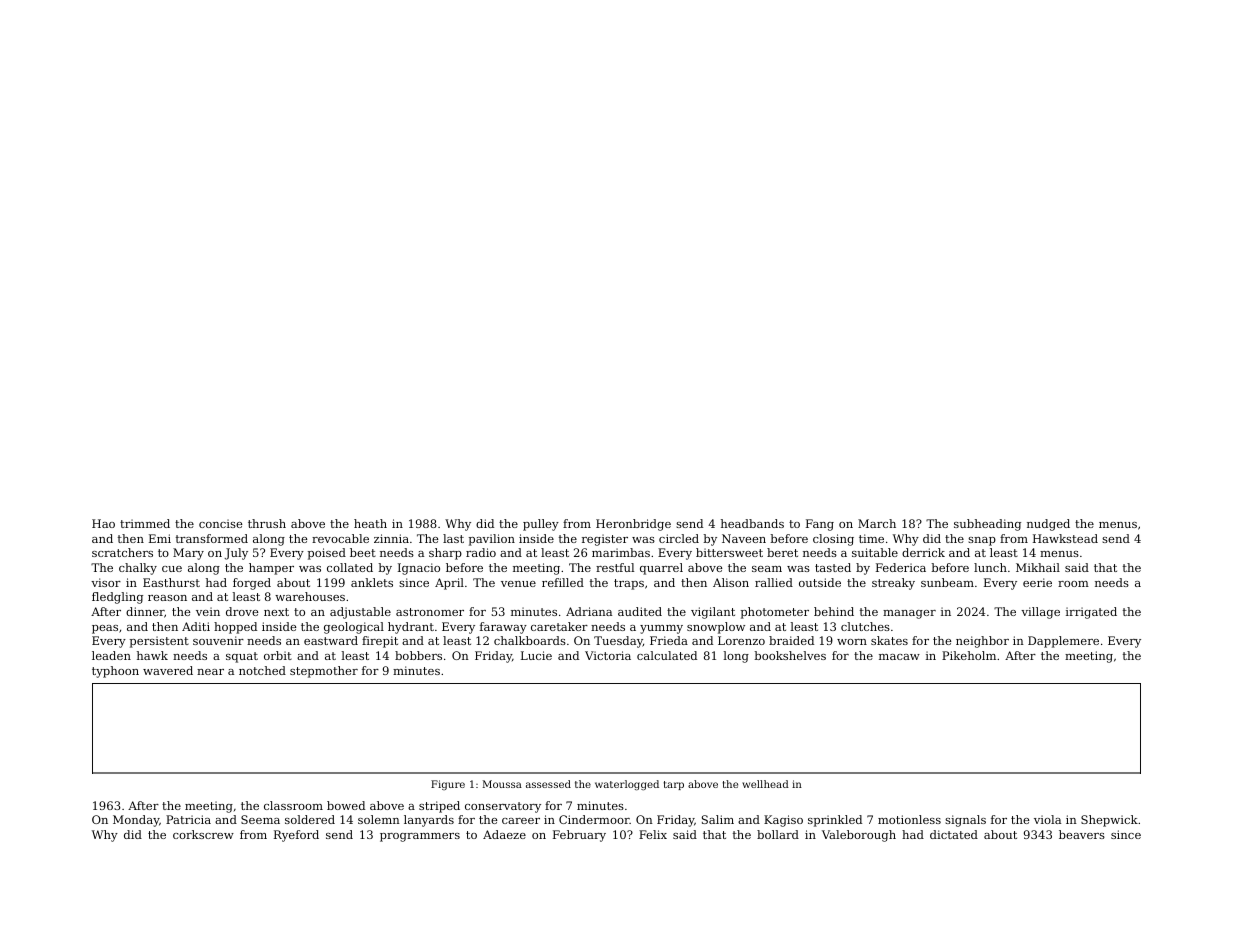  I want to click on programmers, so click(420, 837).
